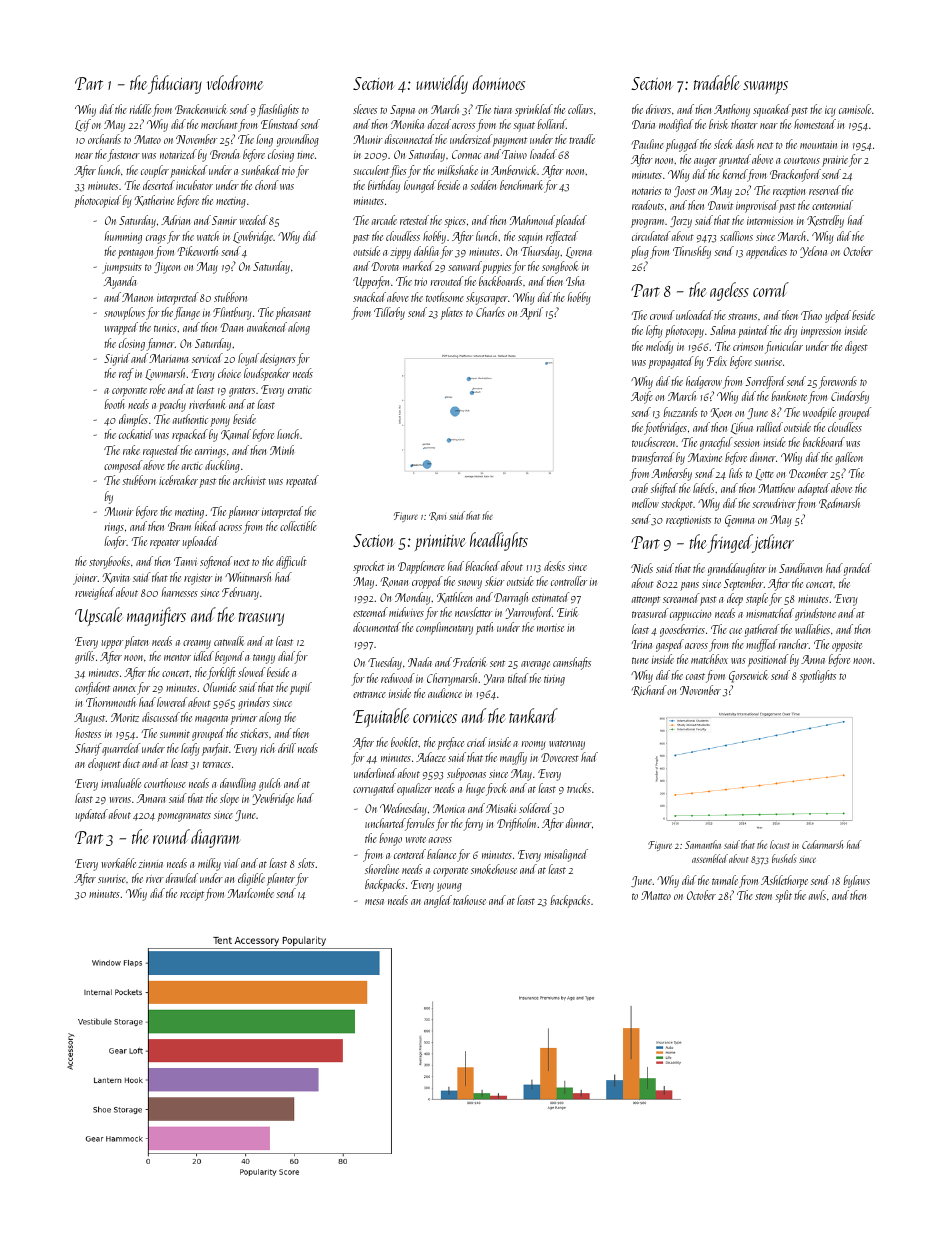  I want to click on mesa, so click(374, 902).
